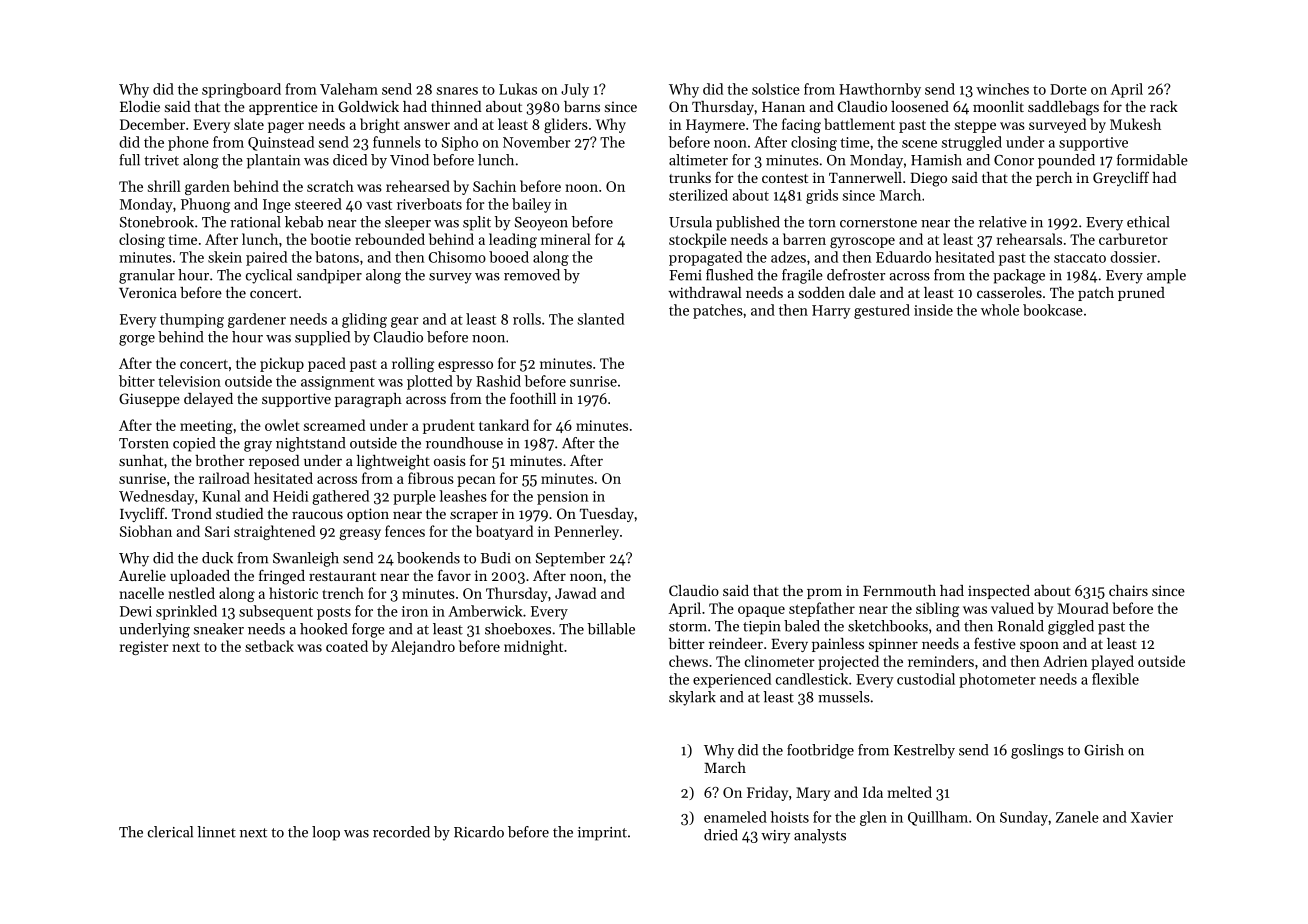  I want to click on slanted, so click(601, 319).
